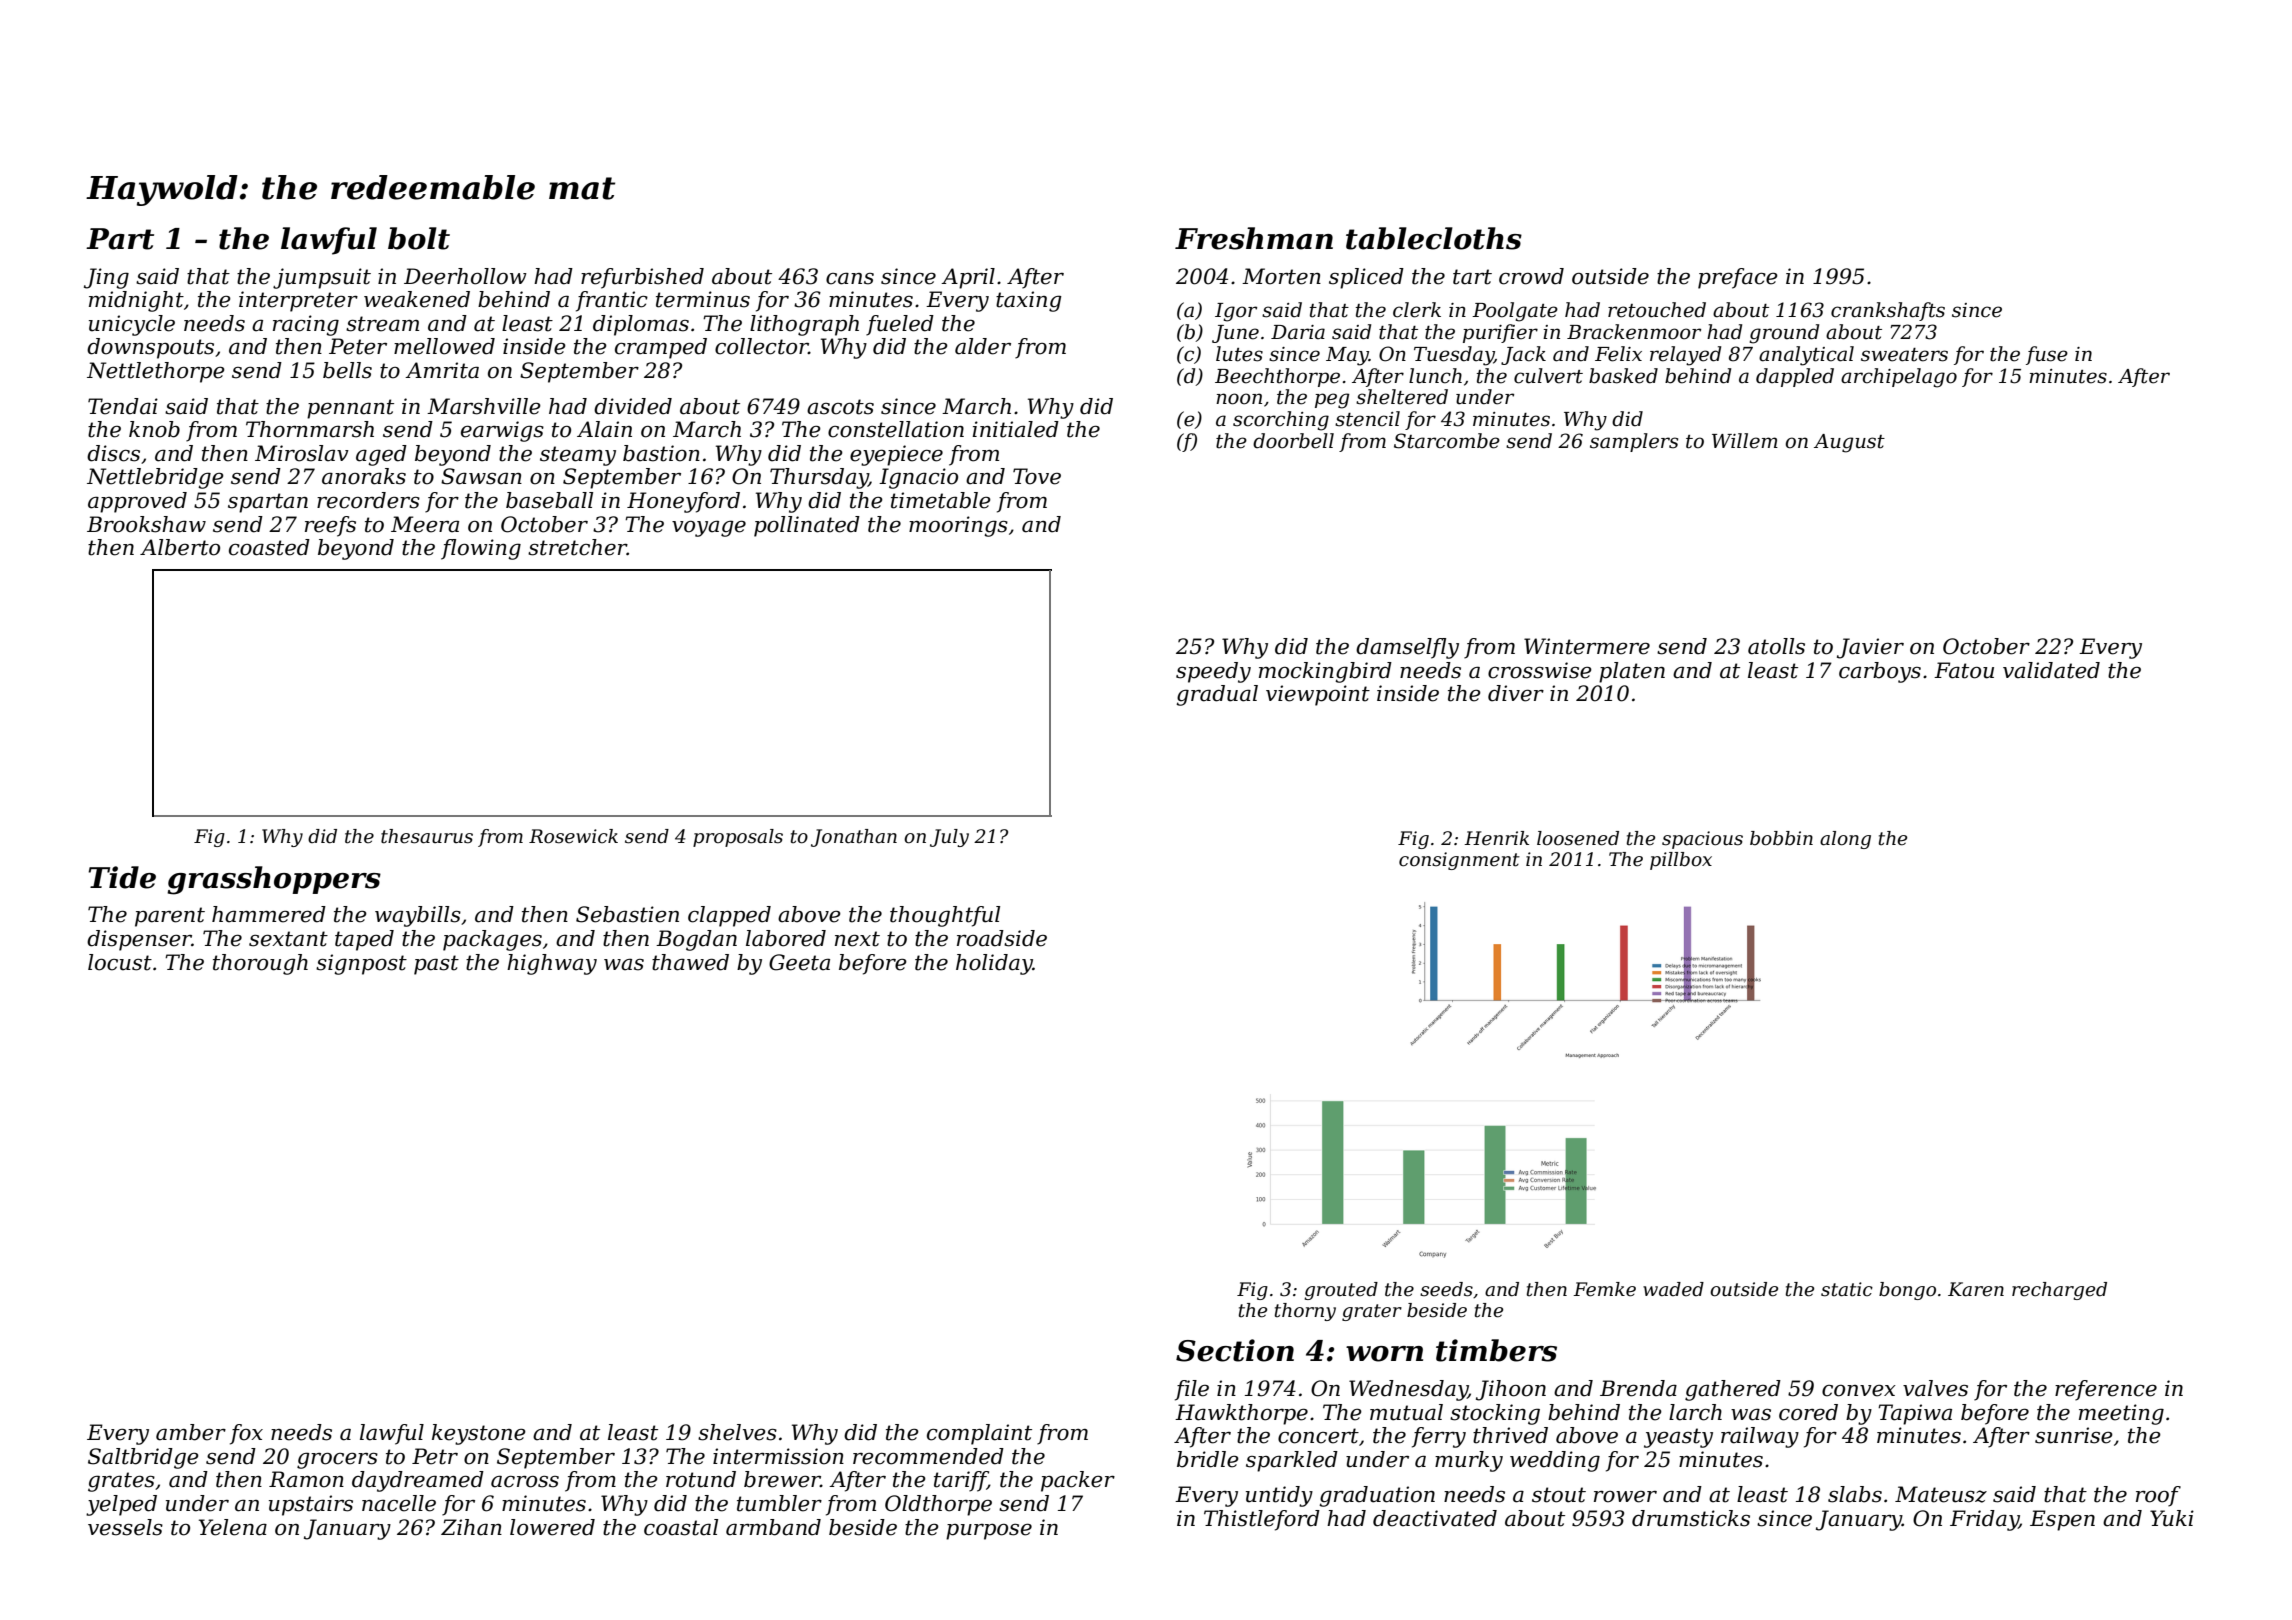 This page has width=2292, height=1620. Describe the element at coordinates (1745, 441) in the page. I see `Willem` at that location.
